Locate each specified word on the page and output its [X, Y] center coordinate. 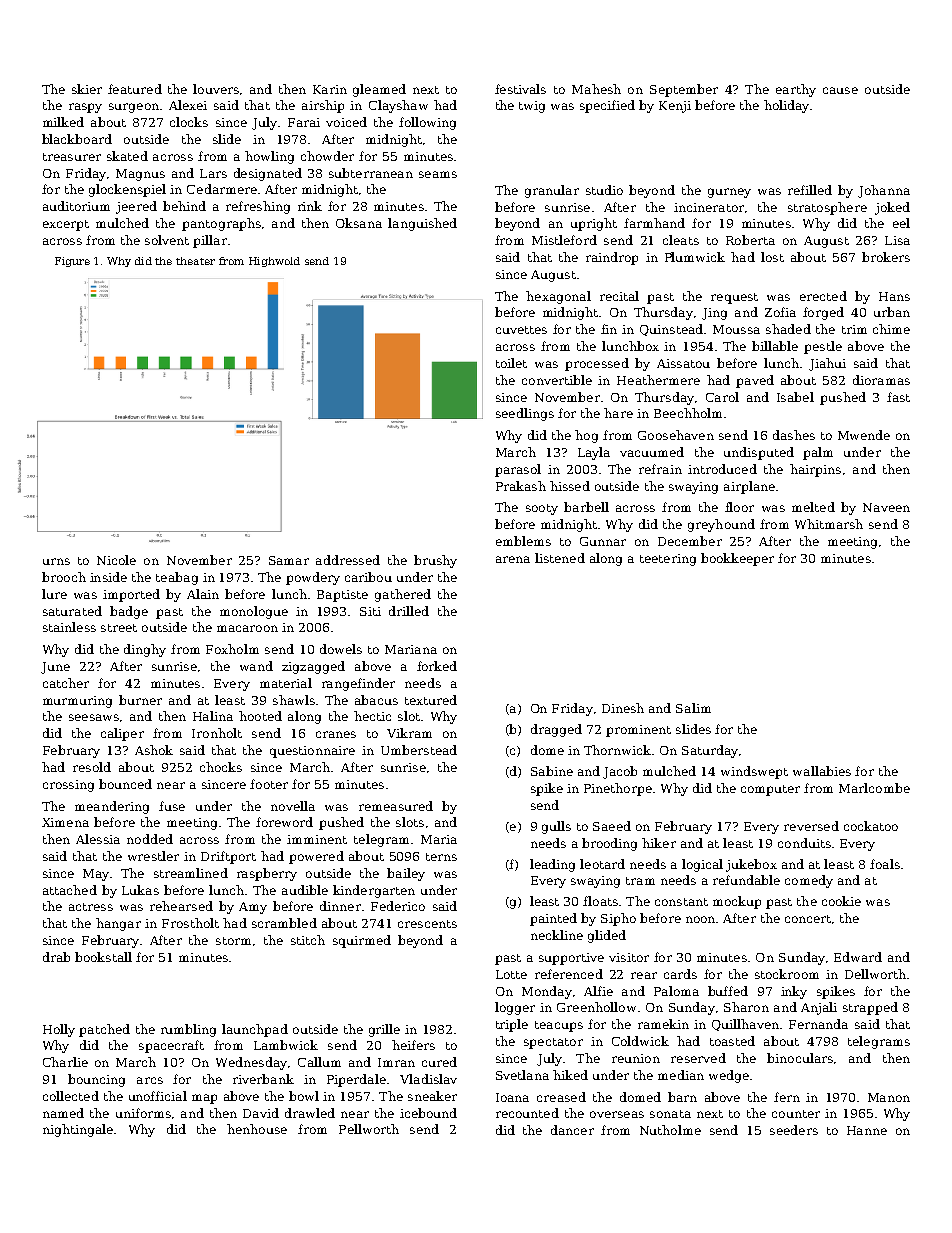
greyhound [721, 525]
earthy [796, 90]
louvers [216, 89]
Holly [59, 1030]
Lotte [511, 974]
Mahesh [596, 89]
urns [56, 561]
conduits [804, 843]
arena [513, 559]
